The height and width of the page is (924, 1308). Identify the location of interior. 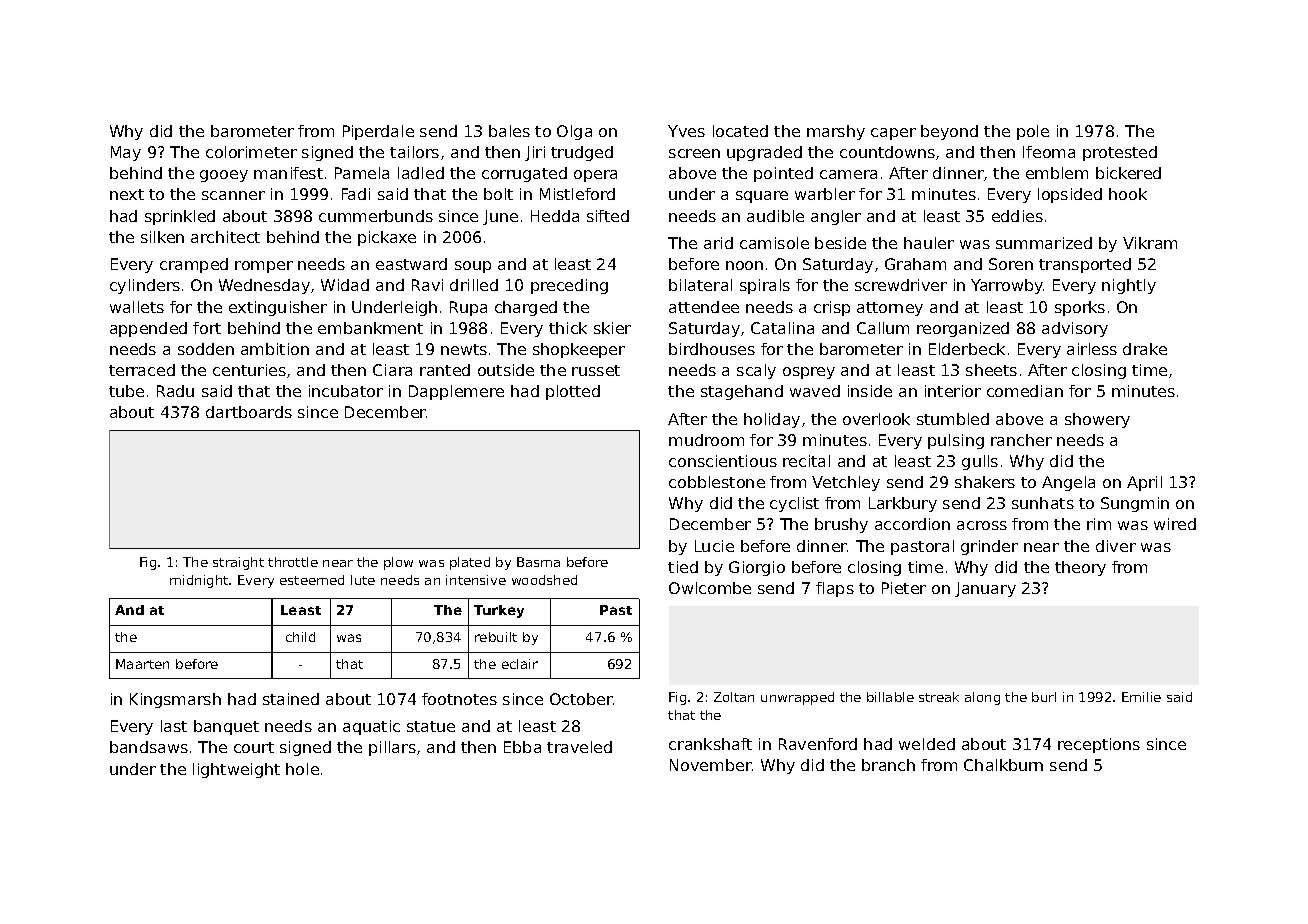
(953, 391).
